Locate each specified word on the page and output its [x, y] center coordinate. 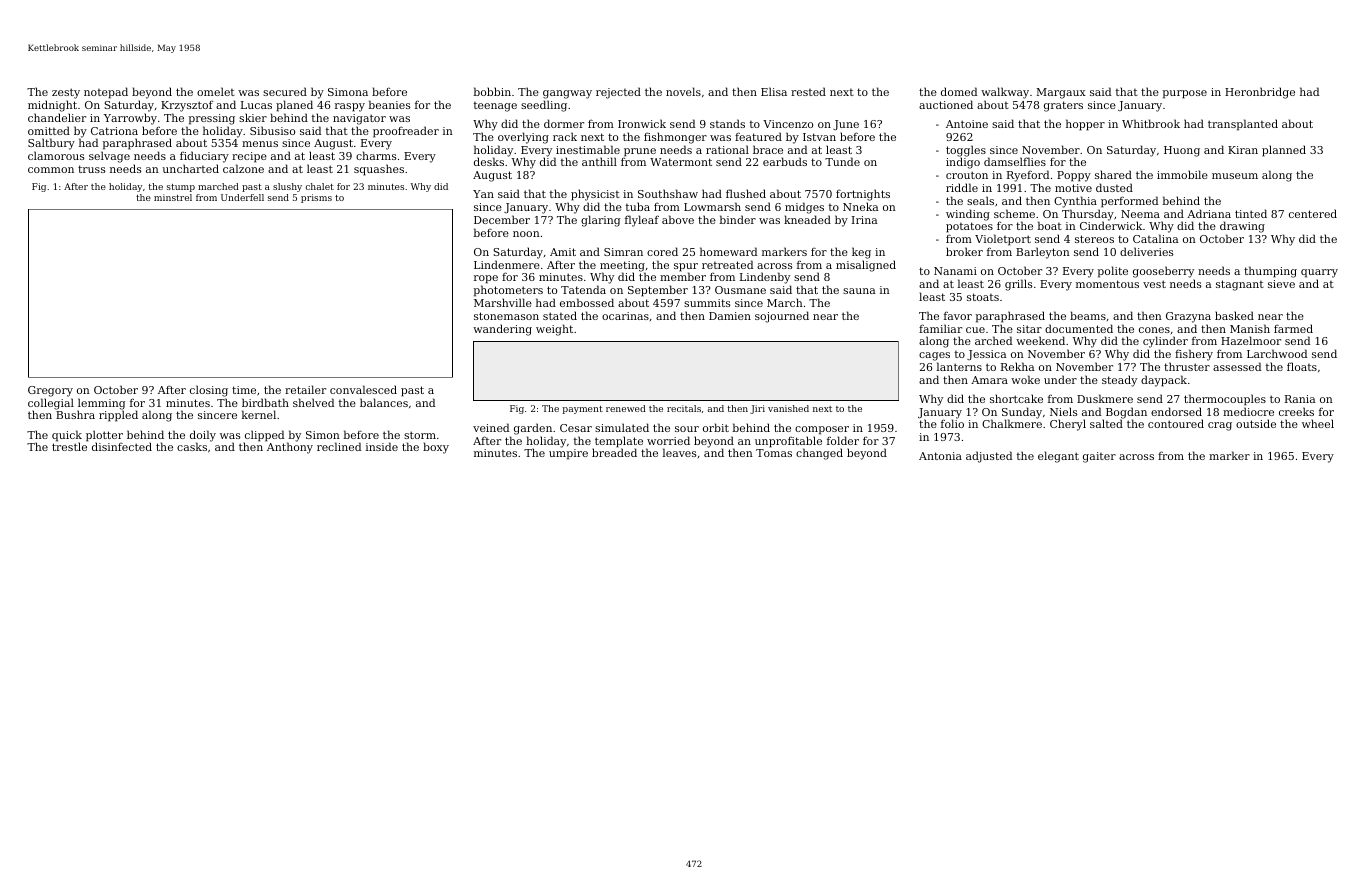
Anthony [290, 448]
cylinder [1165, 342]
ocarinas [625, 316]
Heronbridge [1260, 93]
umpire [568, 454]
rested [808, 91]
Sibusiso [272, 130]
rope [486, 279]
